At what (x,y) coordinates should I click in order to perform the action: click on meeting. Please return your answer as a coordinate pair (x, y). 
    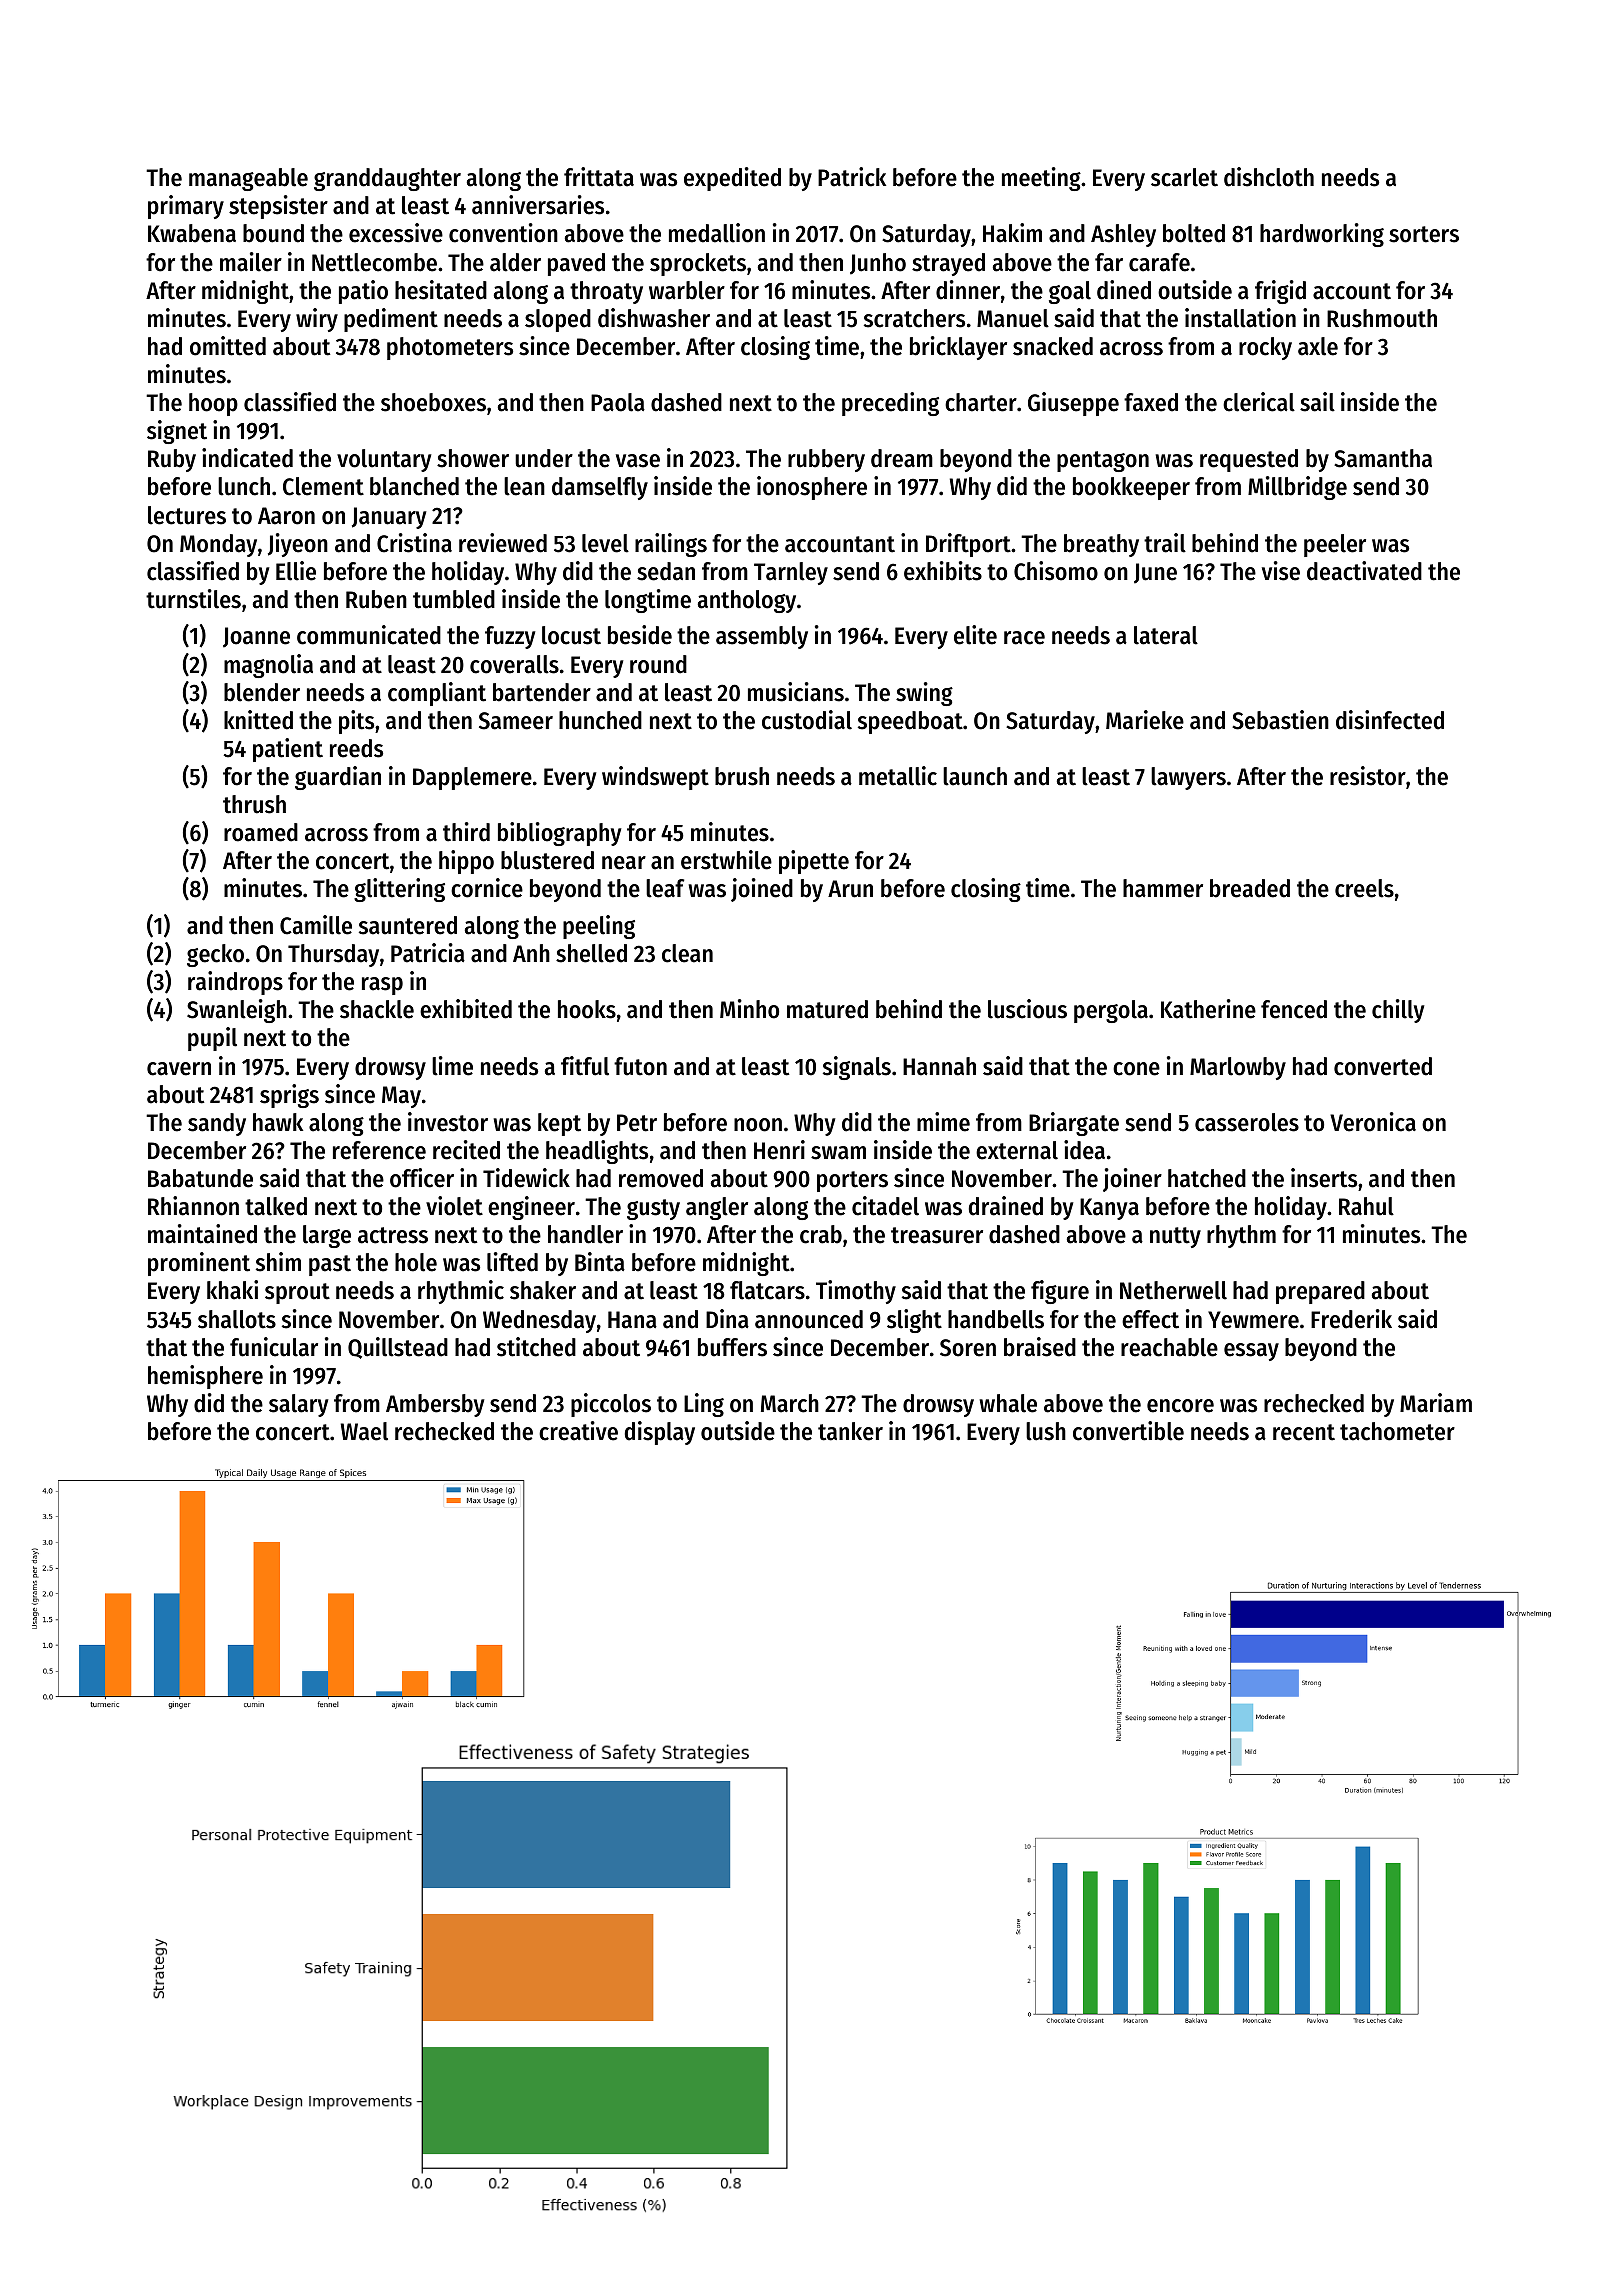
    Looking at the image, I should click on (1041, 179).
